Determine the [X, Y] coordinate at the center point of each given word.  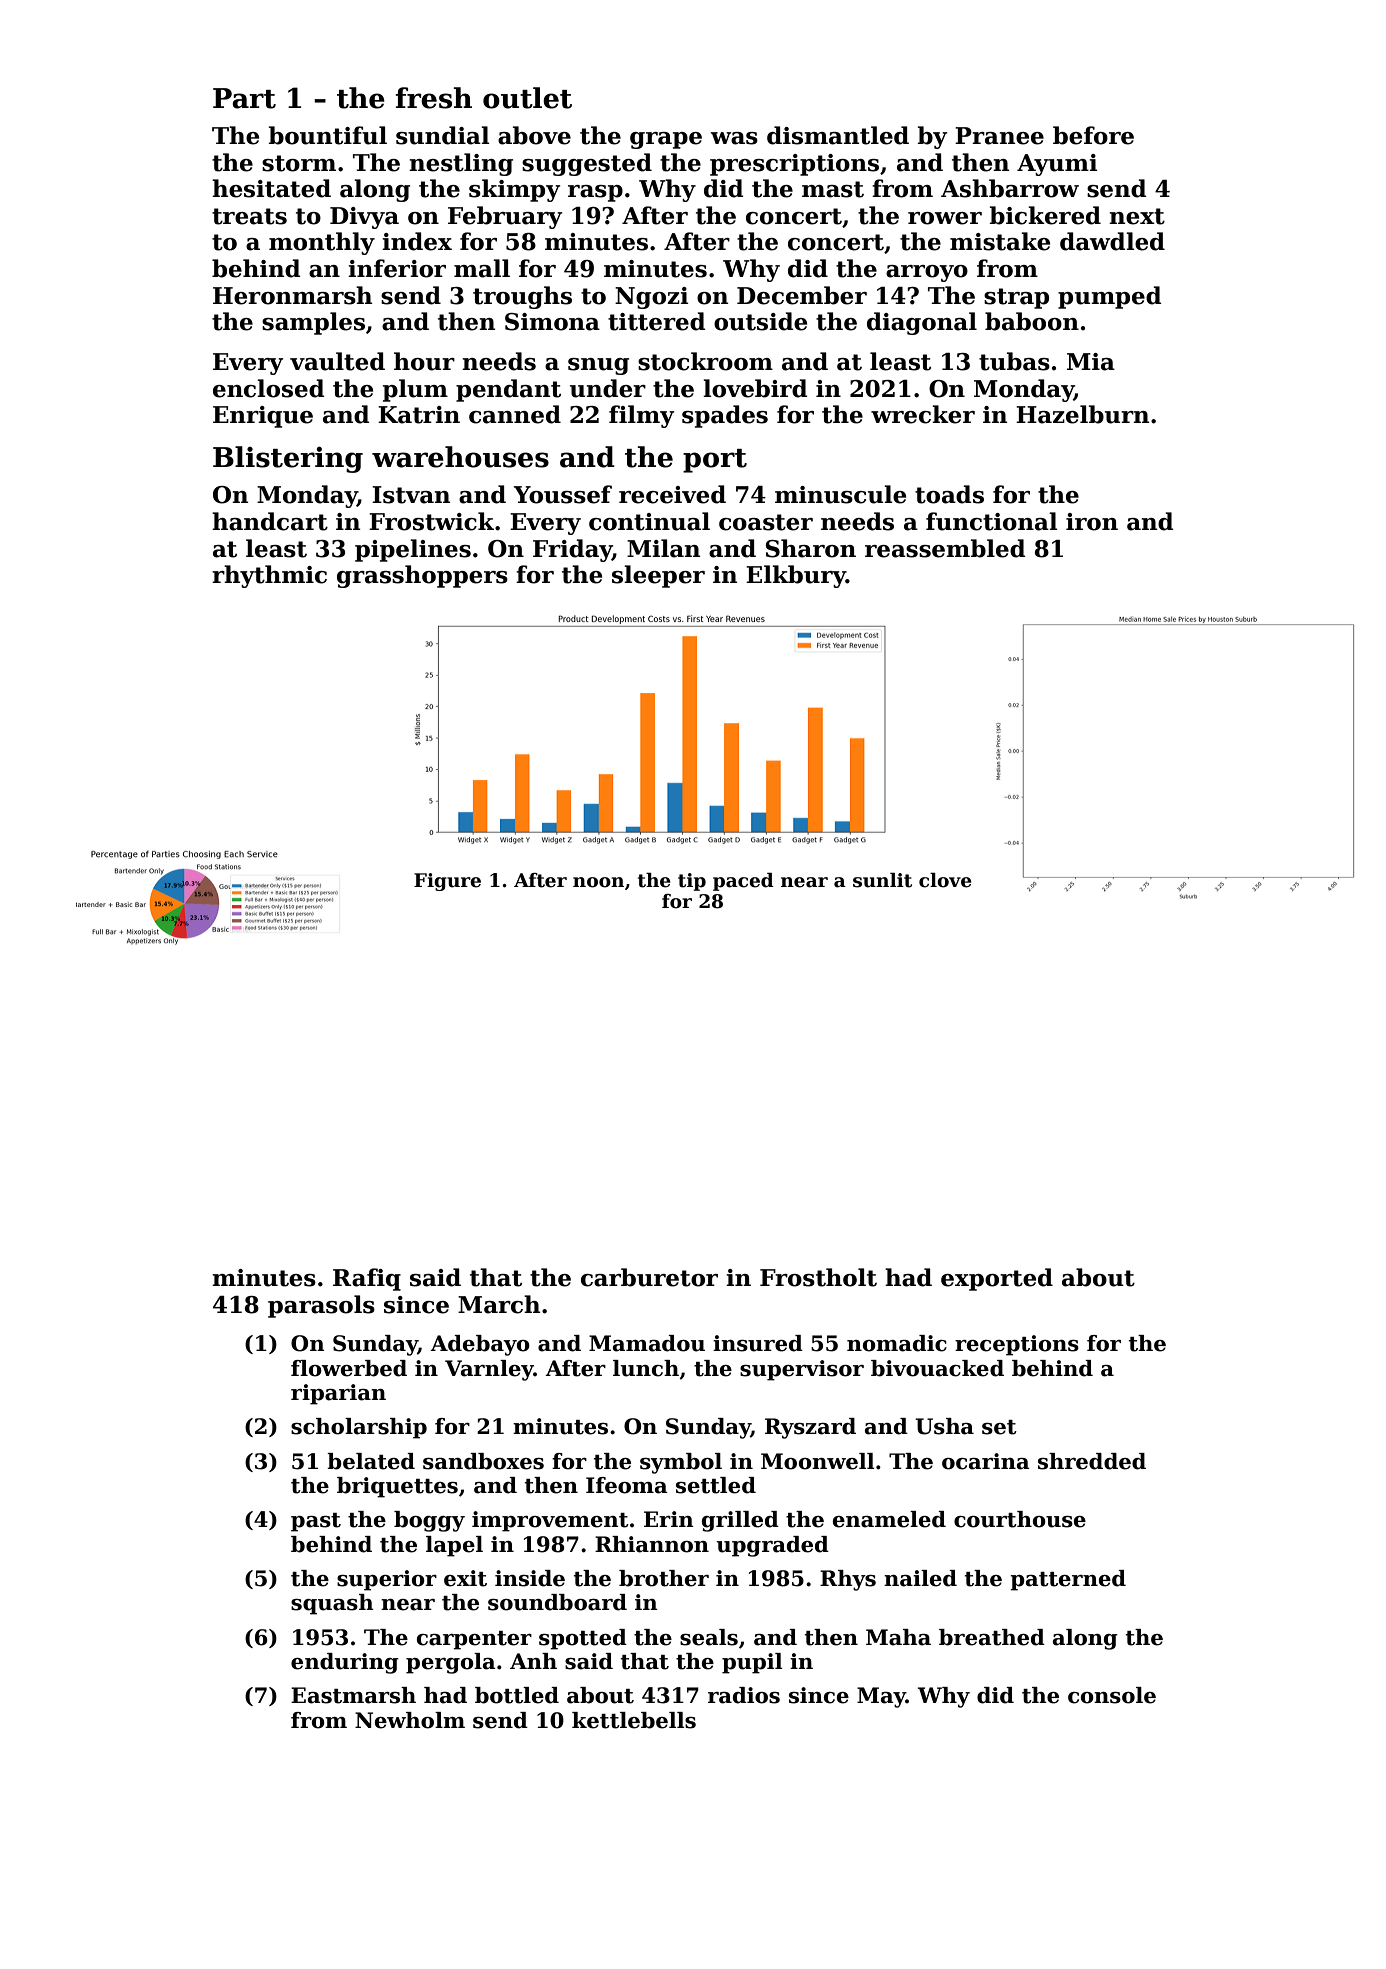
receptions [1017, 1345]
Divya [364, 218]
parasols [321, 1306]
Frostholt [818, 1277]
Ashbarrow [1010, 188]
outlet [527, 98]
